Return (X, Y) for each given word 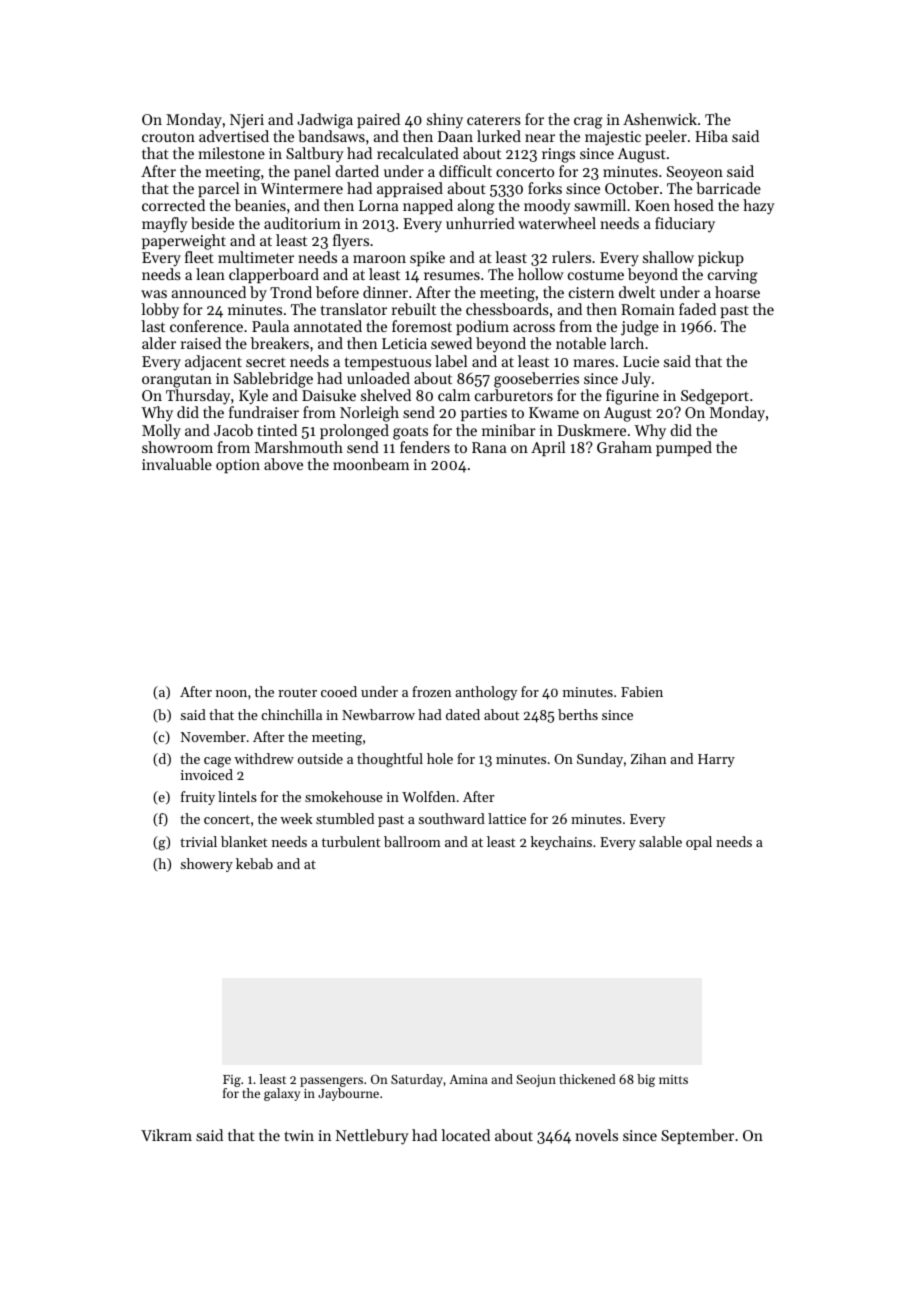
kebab (254, 863)
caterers (494, 120)
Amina (468, 1079)
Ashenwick (660, 119)
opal (699, 843)
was (154, 294)
